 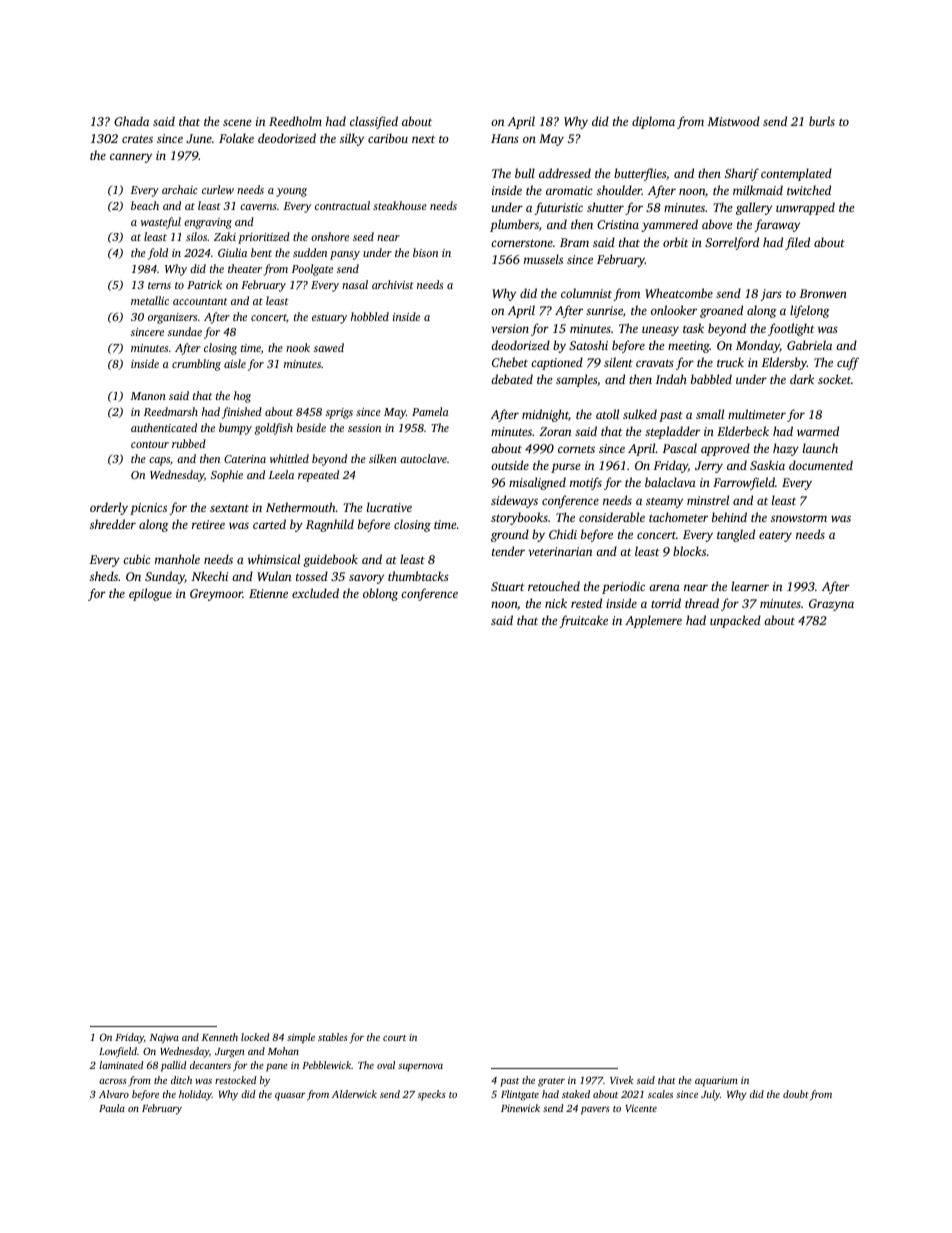 I want to click on locked, so click(x=255, y=1037).
